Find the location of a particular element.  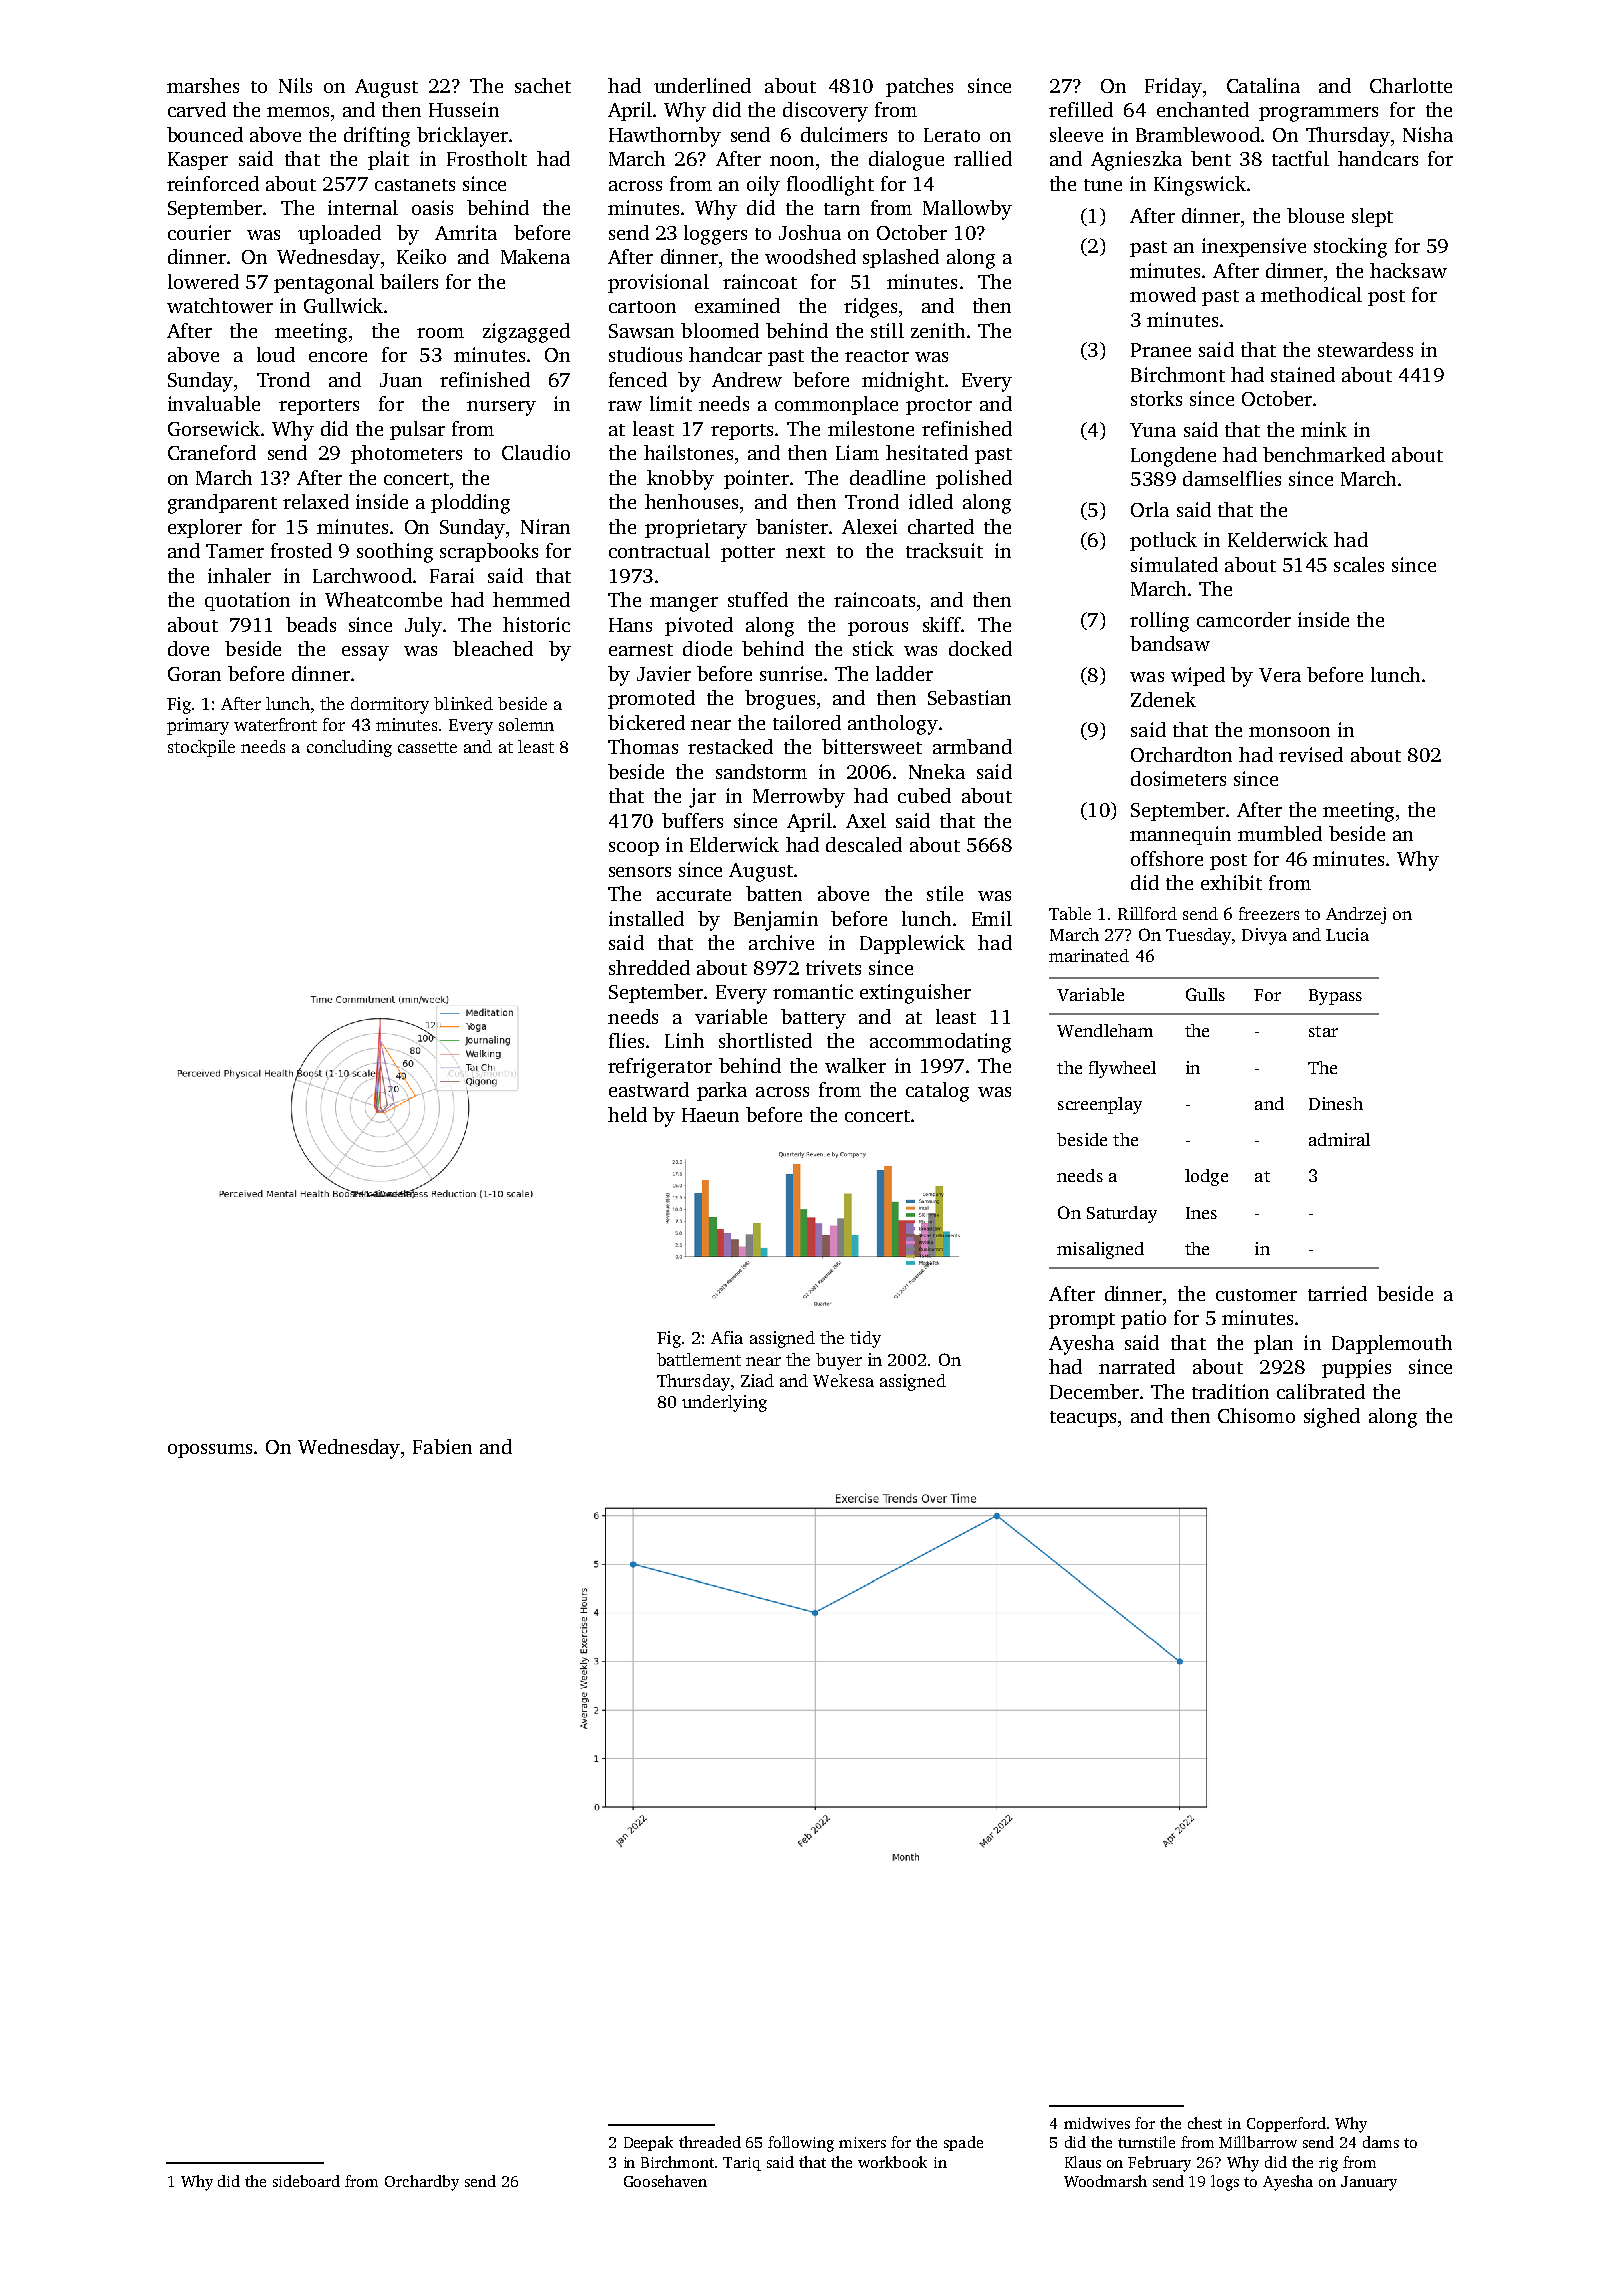

marshes is located at coordinates (203, 85).
